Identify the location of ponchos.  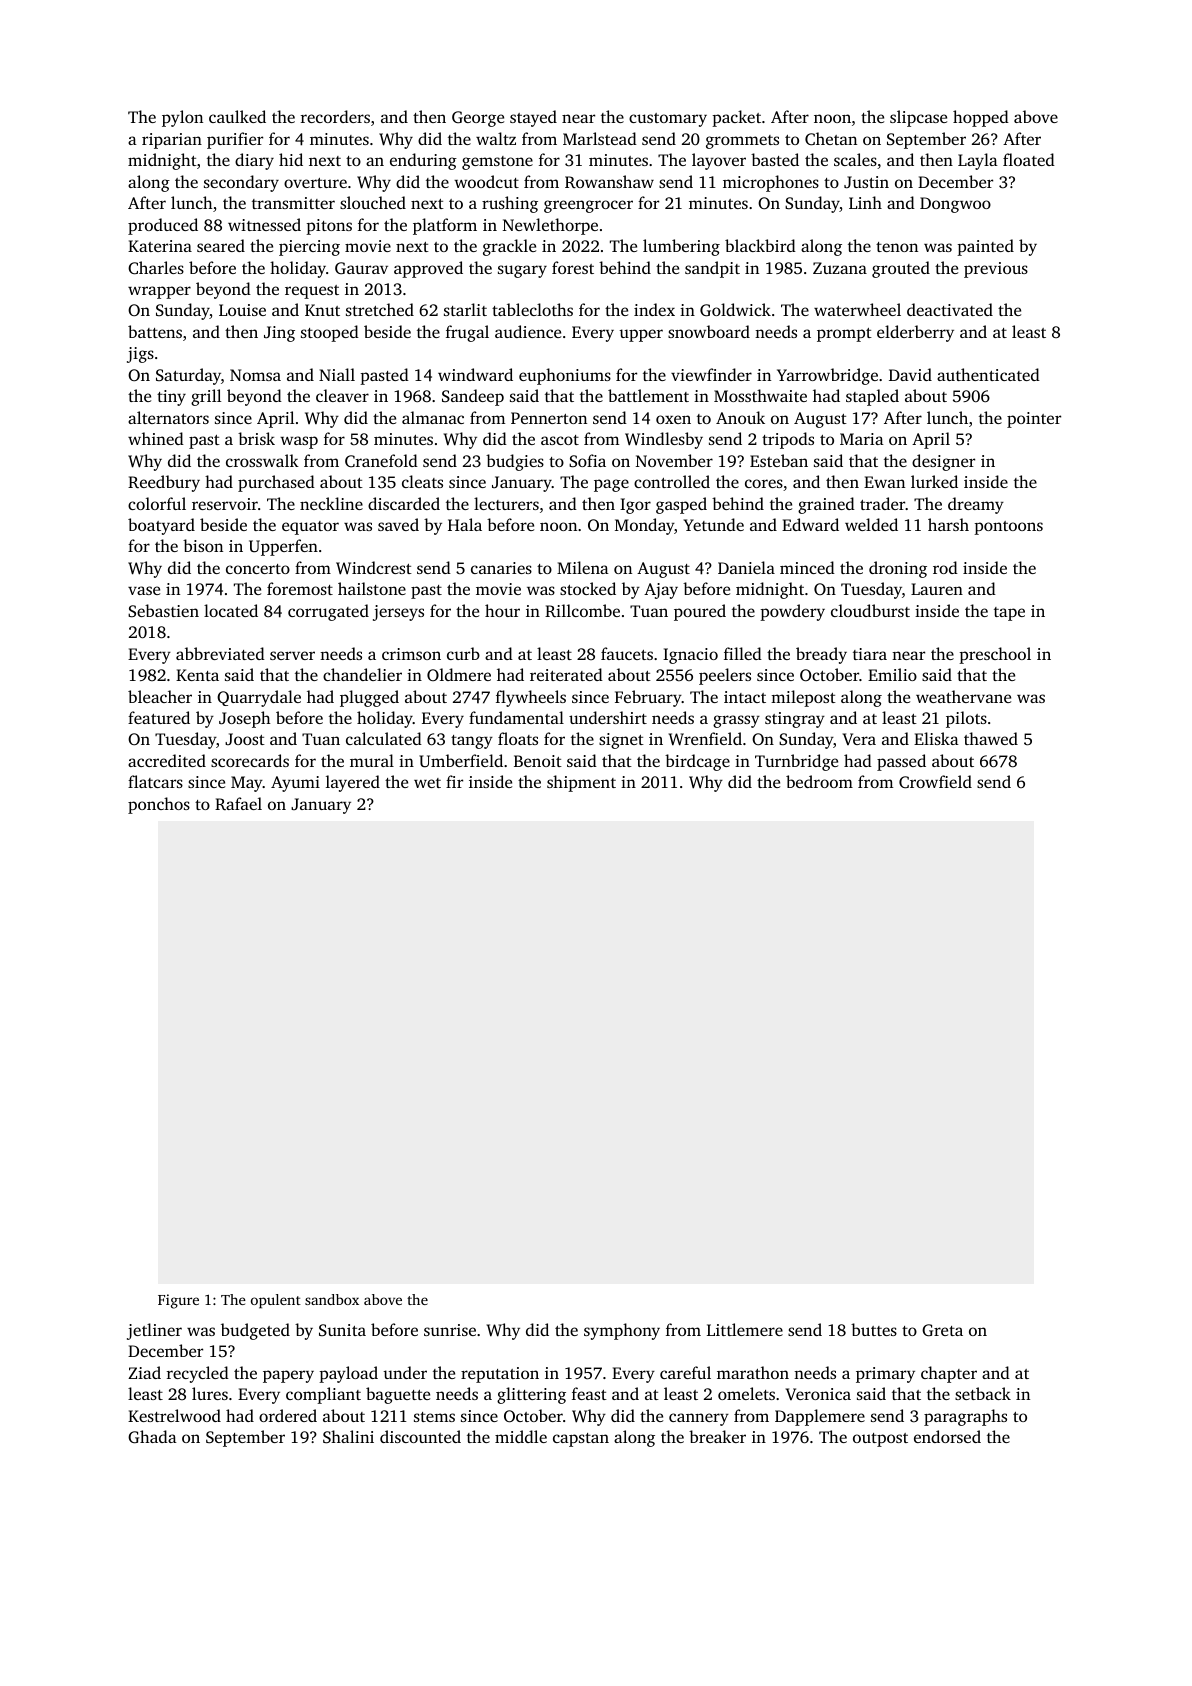
(159, 805).
